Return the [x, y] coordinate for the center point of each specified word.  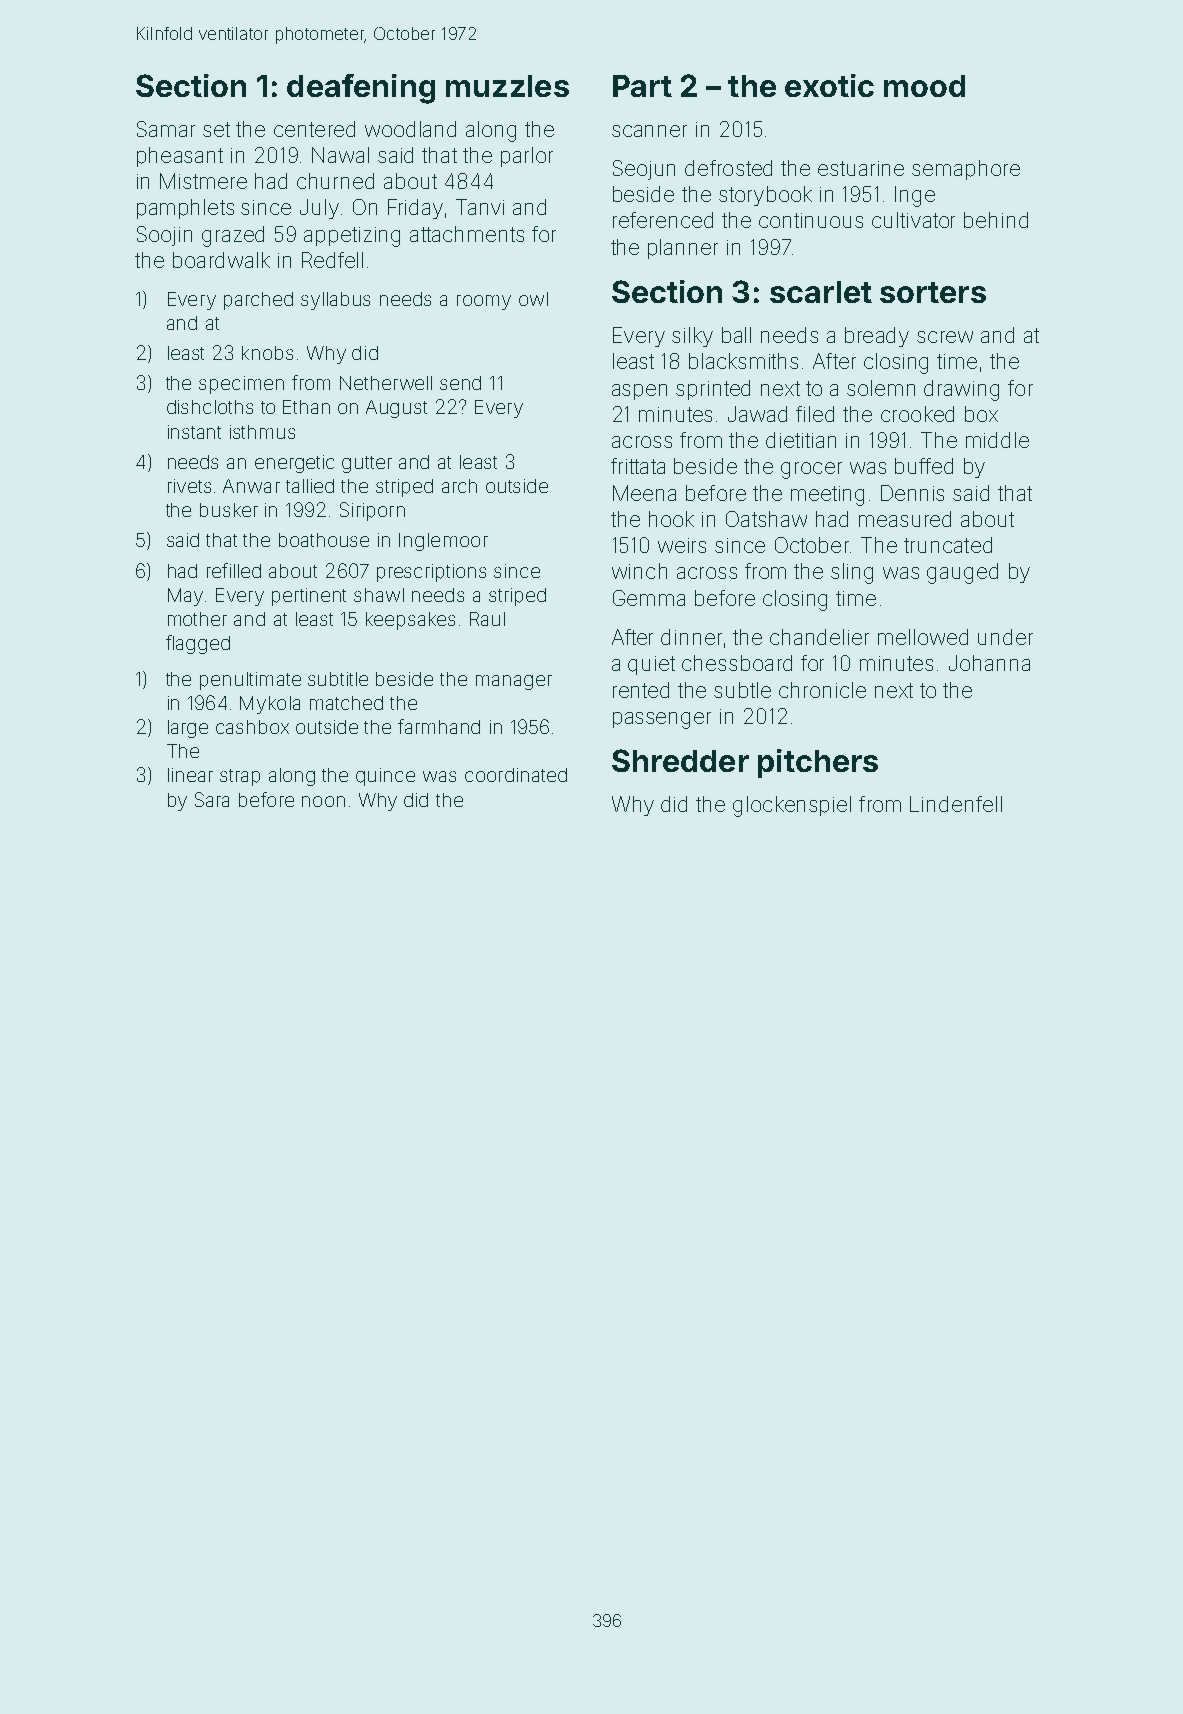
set [216, 129]
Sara [212, 799]
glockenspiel [792, 806]
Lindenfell [956, 804]
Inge [915, 196]
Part [642, 86]
